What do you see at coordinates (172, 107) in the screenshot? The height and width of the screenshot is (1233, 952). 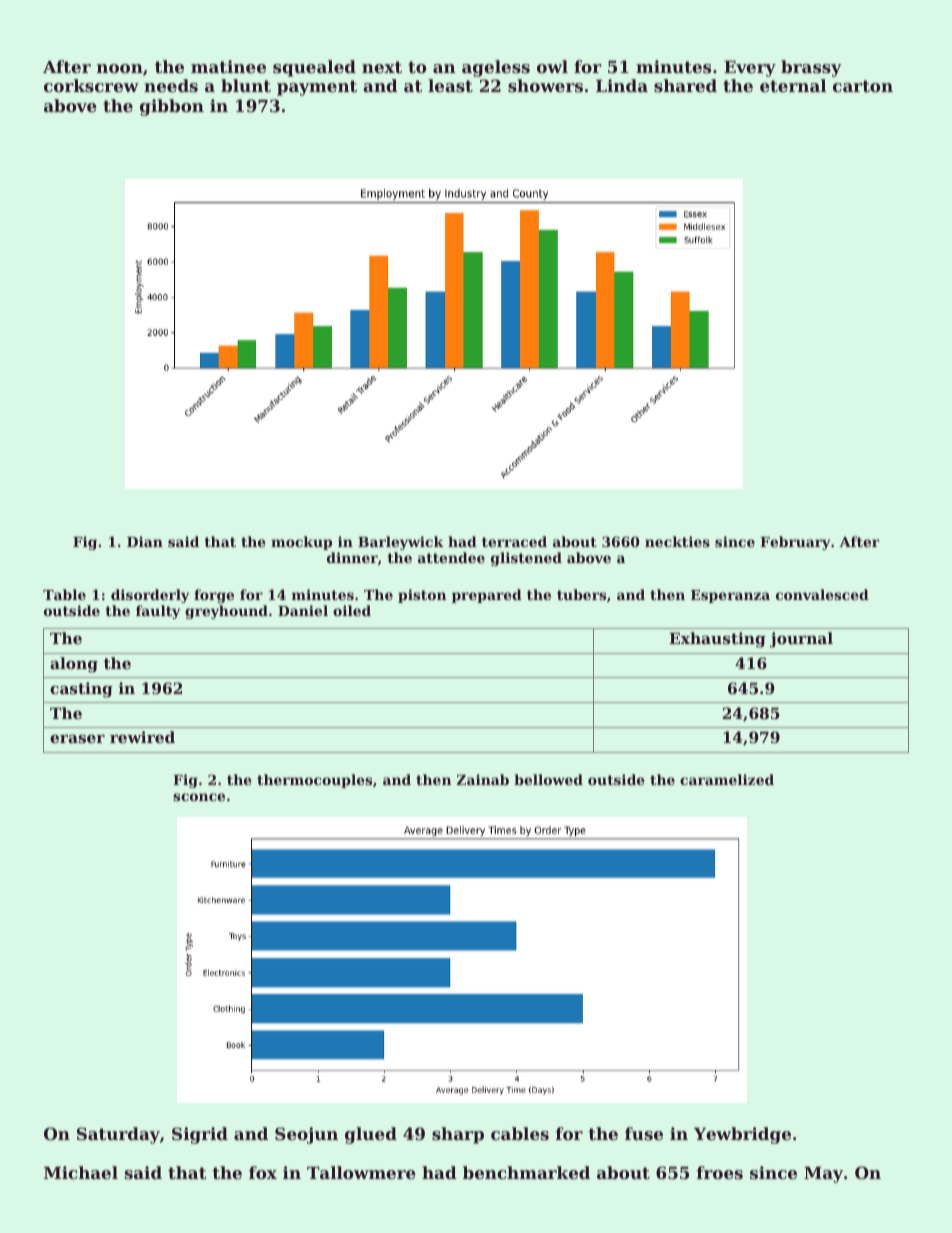 I see `gibbon` at bounding box center [172, 107].
